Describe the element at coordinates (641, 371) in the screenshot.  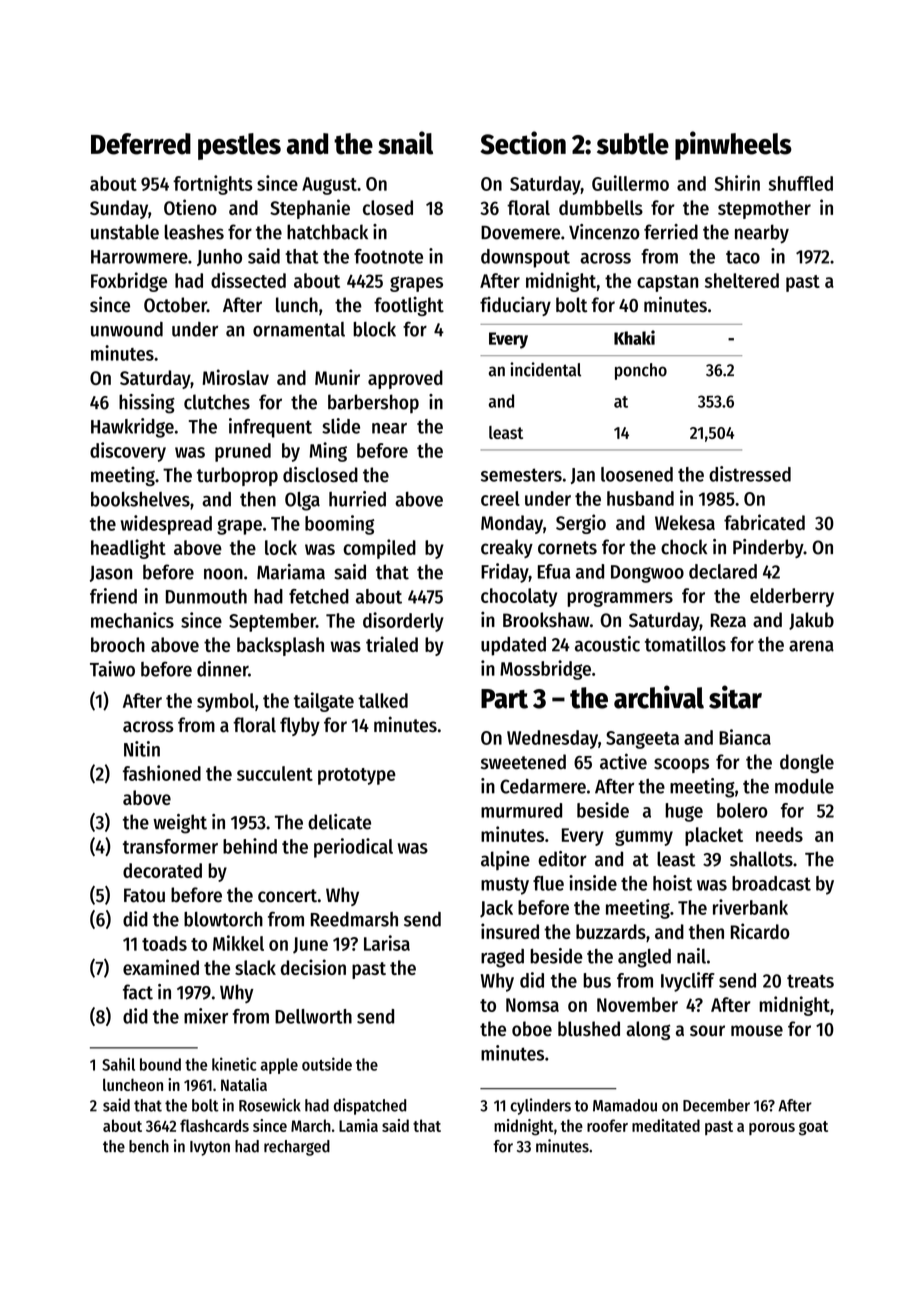
I see `poncho` at that location.
